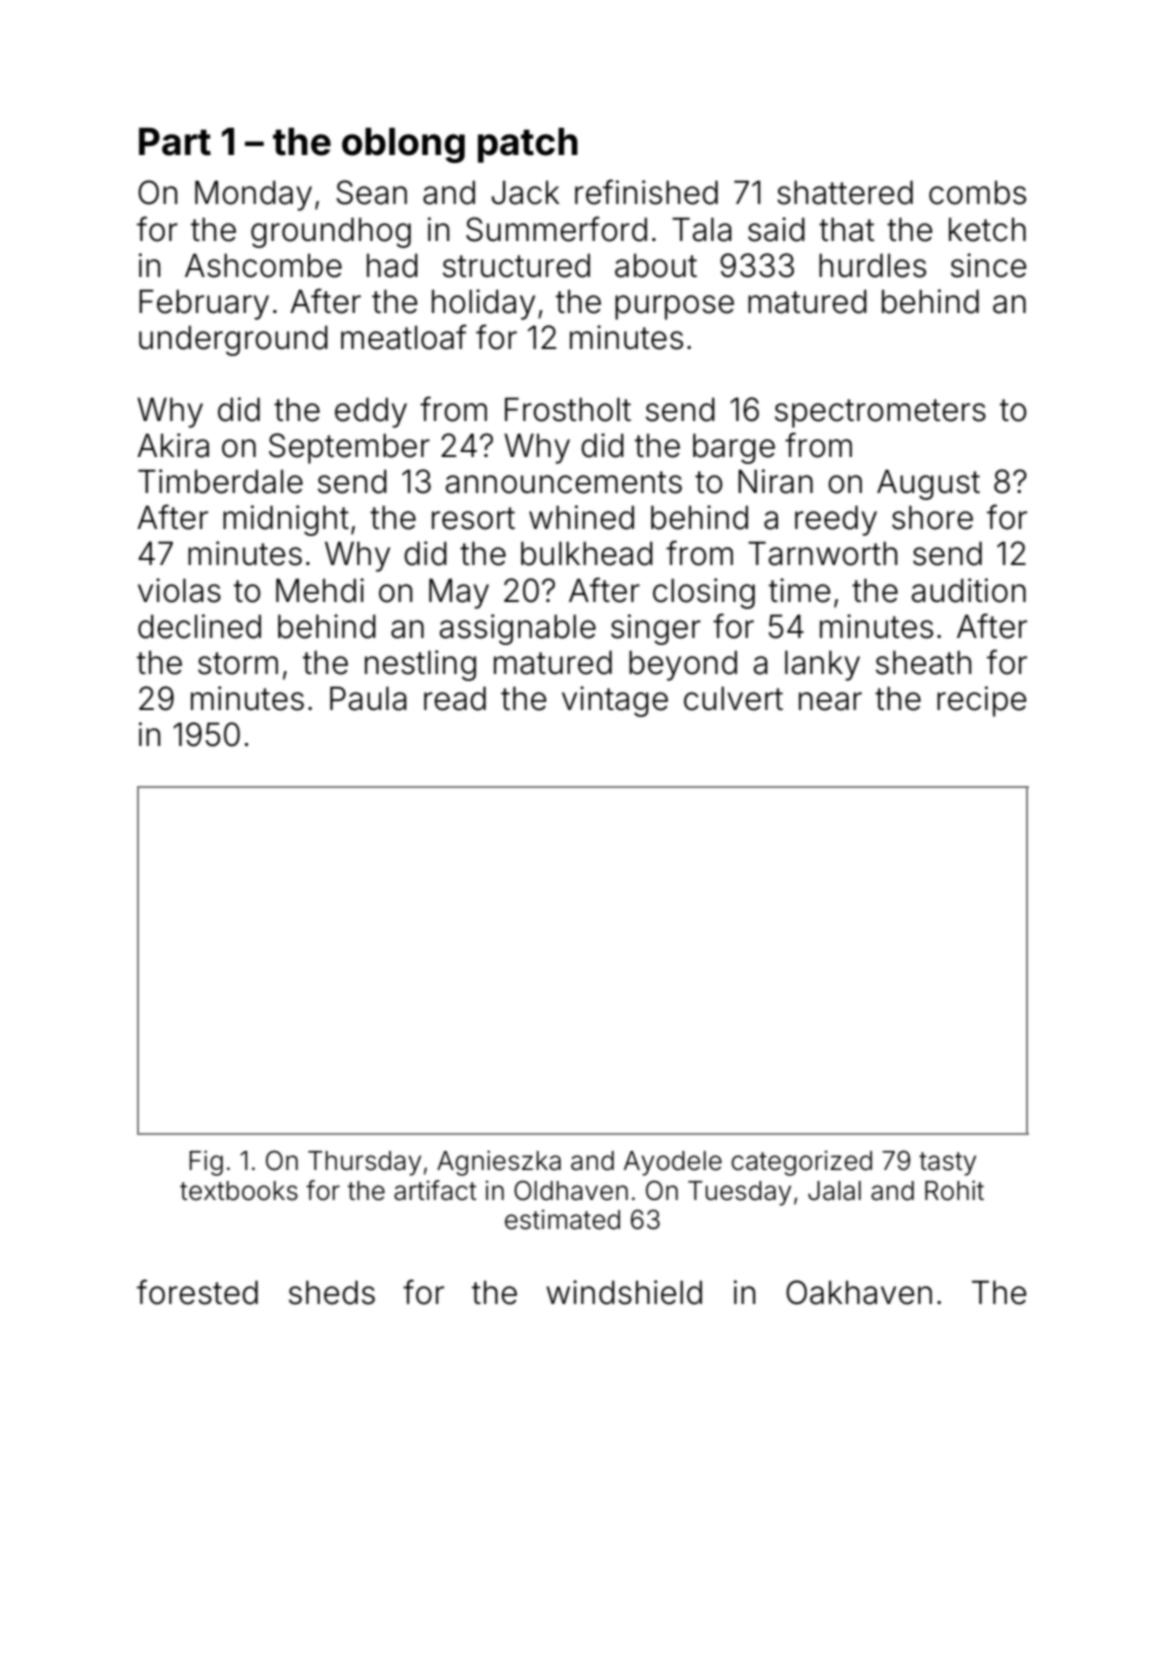 The image size is (1165, 1654). What do you see at coordinates (624, 1292) in the screenshot?
I see `windshield` at bounding box center [624, 1292].
